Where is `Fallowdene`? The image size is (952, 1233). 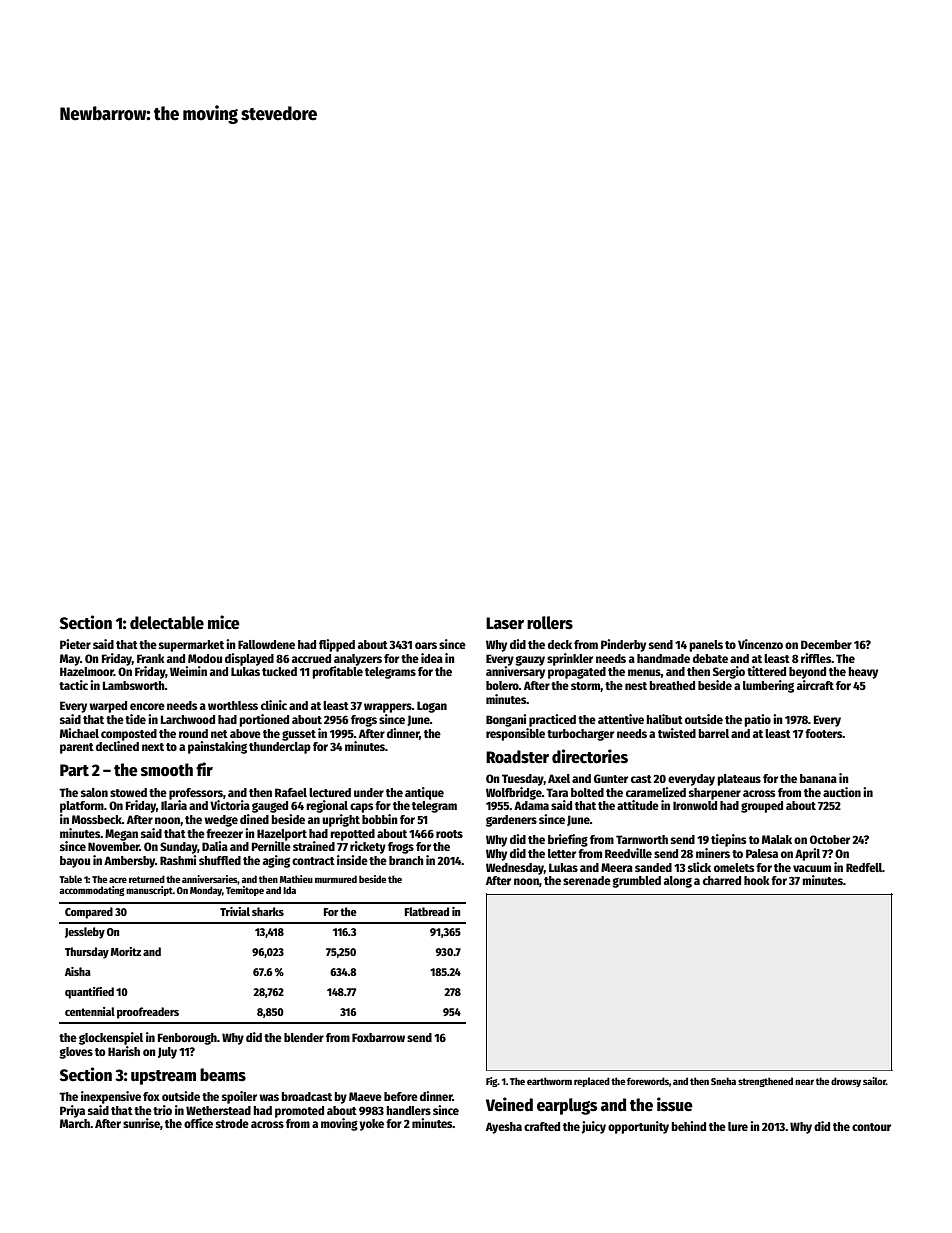
Fallowdene is located at coordinates (266, 644).
